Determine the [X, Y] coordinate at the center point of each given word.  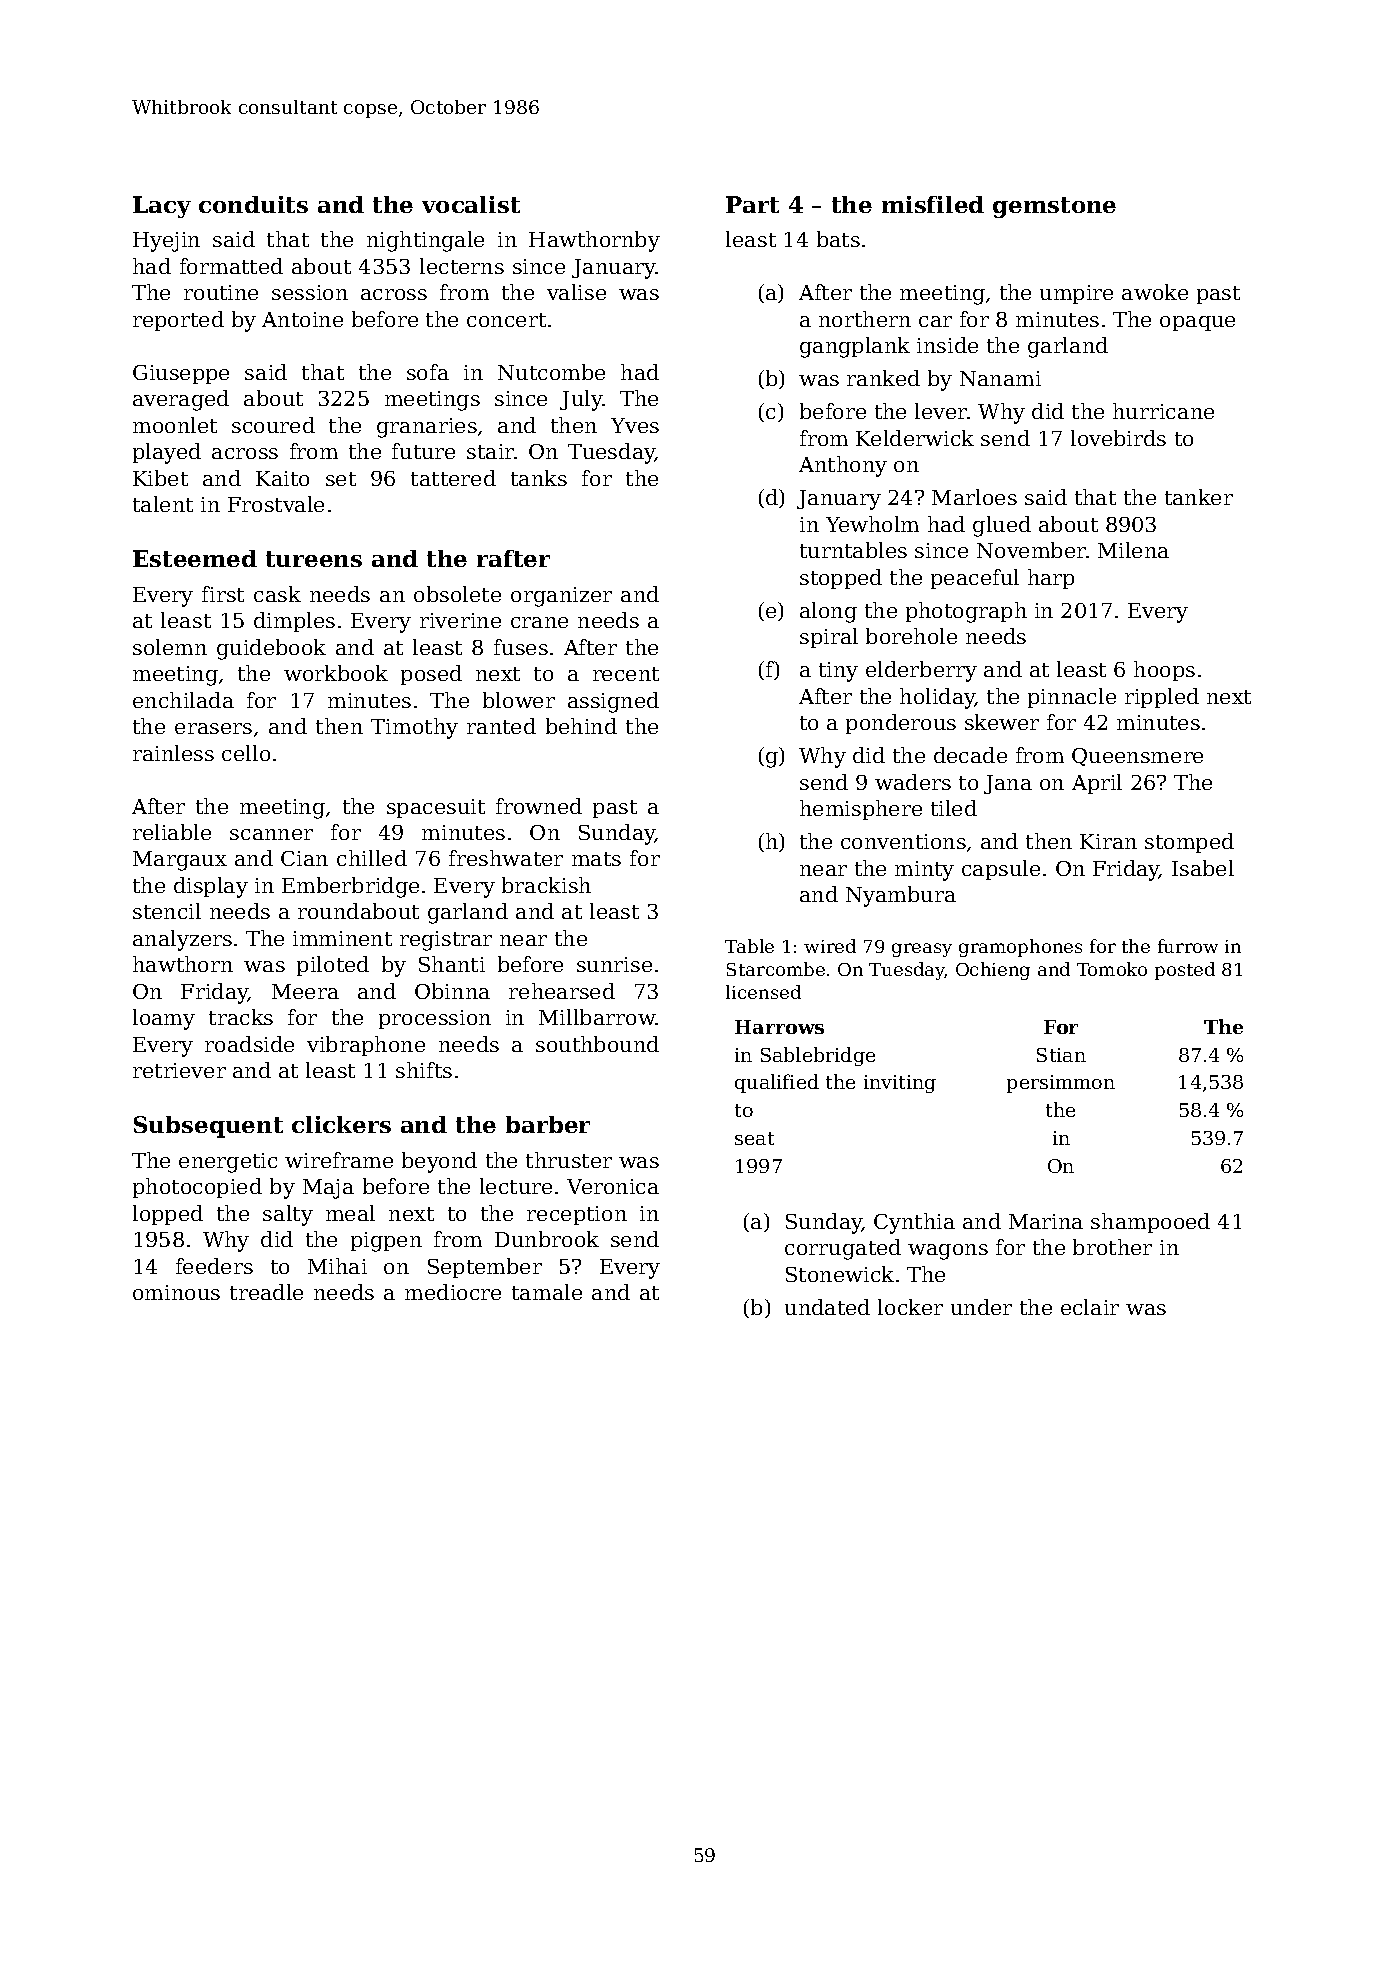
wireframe [339, 1160]
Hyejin [166, 242]
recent [626, 674]
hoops [1164, 671]
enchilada [183, 700]
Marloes [974, 497]
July [581, 400]
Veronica [613, 1186]
